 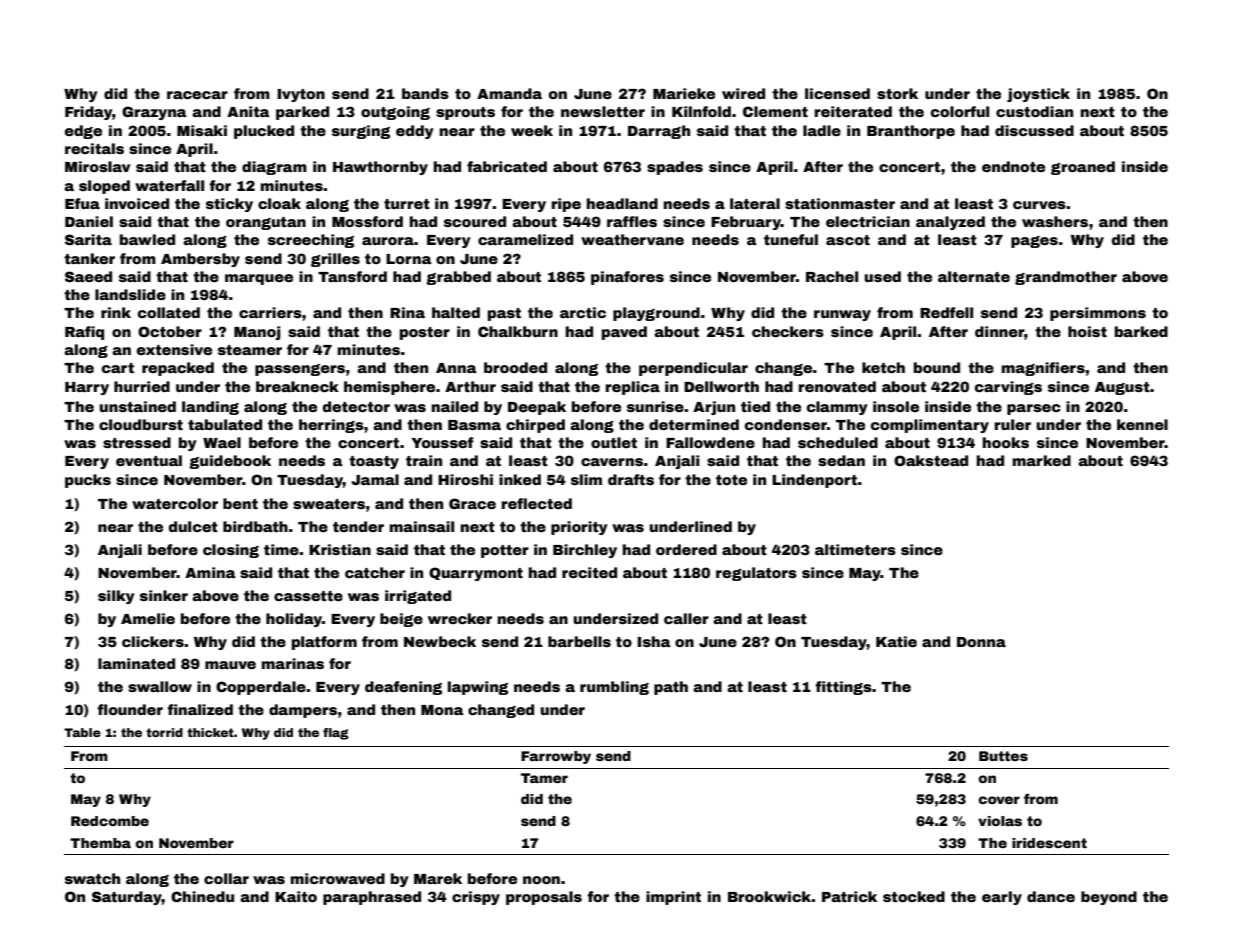 What do you see at coordinates (981, 642) in the screenshot?
I see `Donna` at bounding box center [981, 642].
